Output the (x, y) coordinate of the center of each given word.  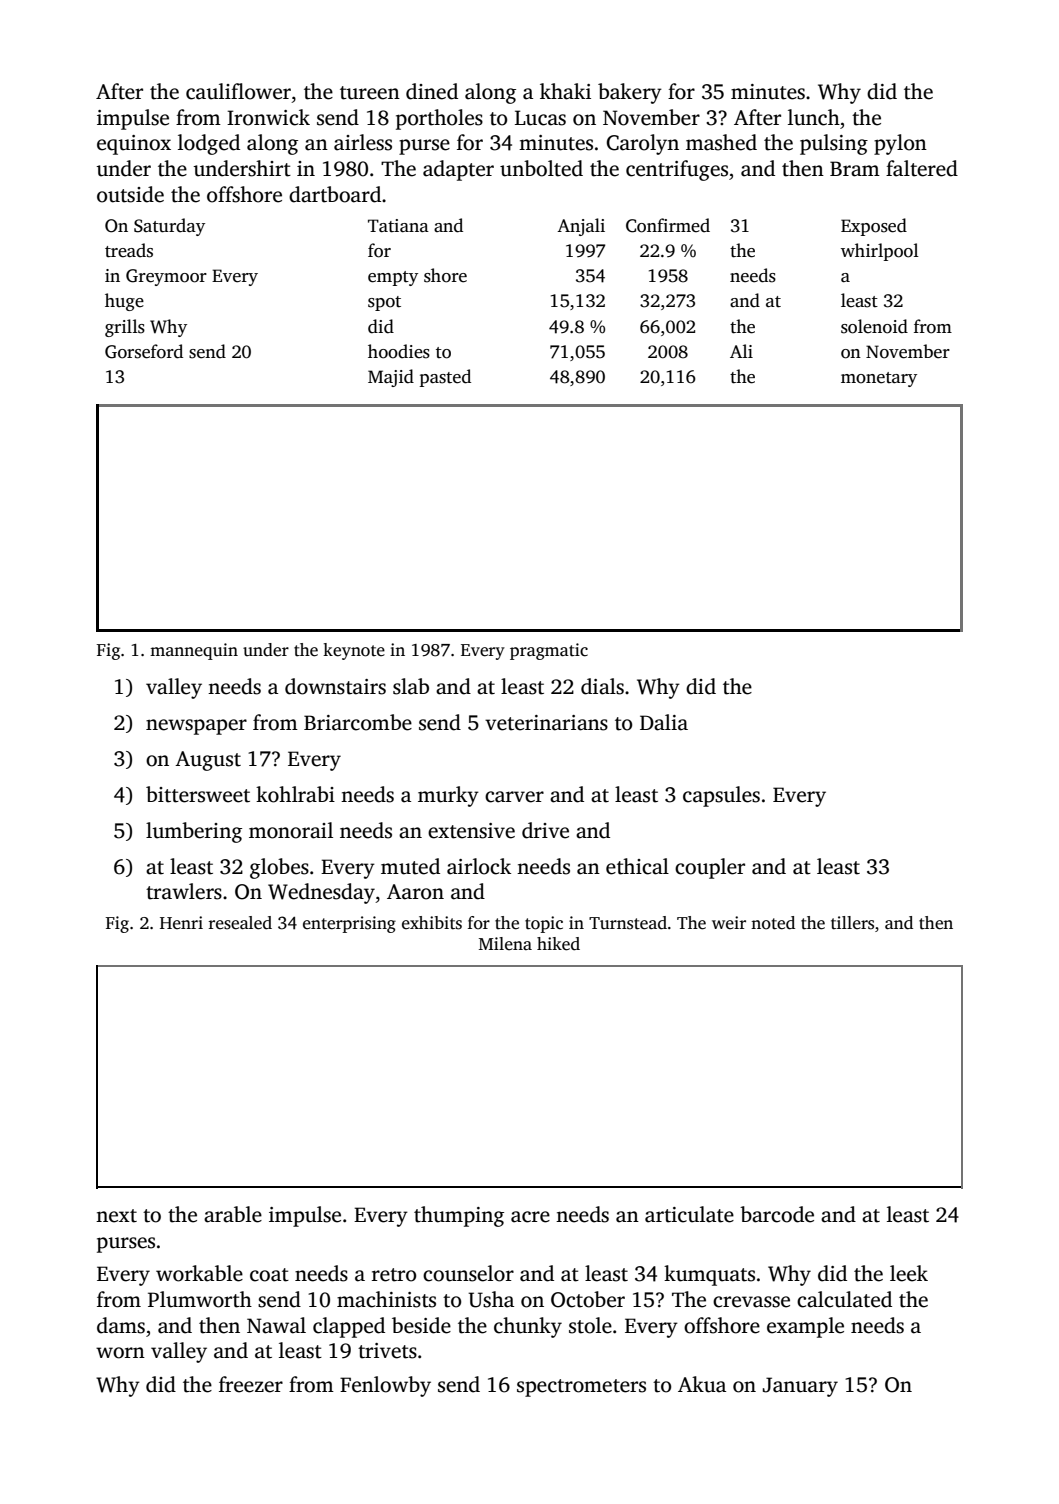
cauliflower (238, 91)
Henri (181, 923)
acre (530, 1217)
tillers (852, 923)
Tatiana (398, 226)
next (116, 1216)
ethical (637, 866)
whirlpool (880, 252)
